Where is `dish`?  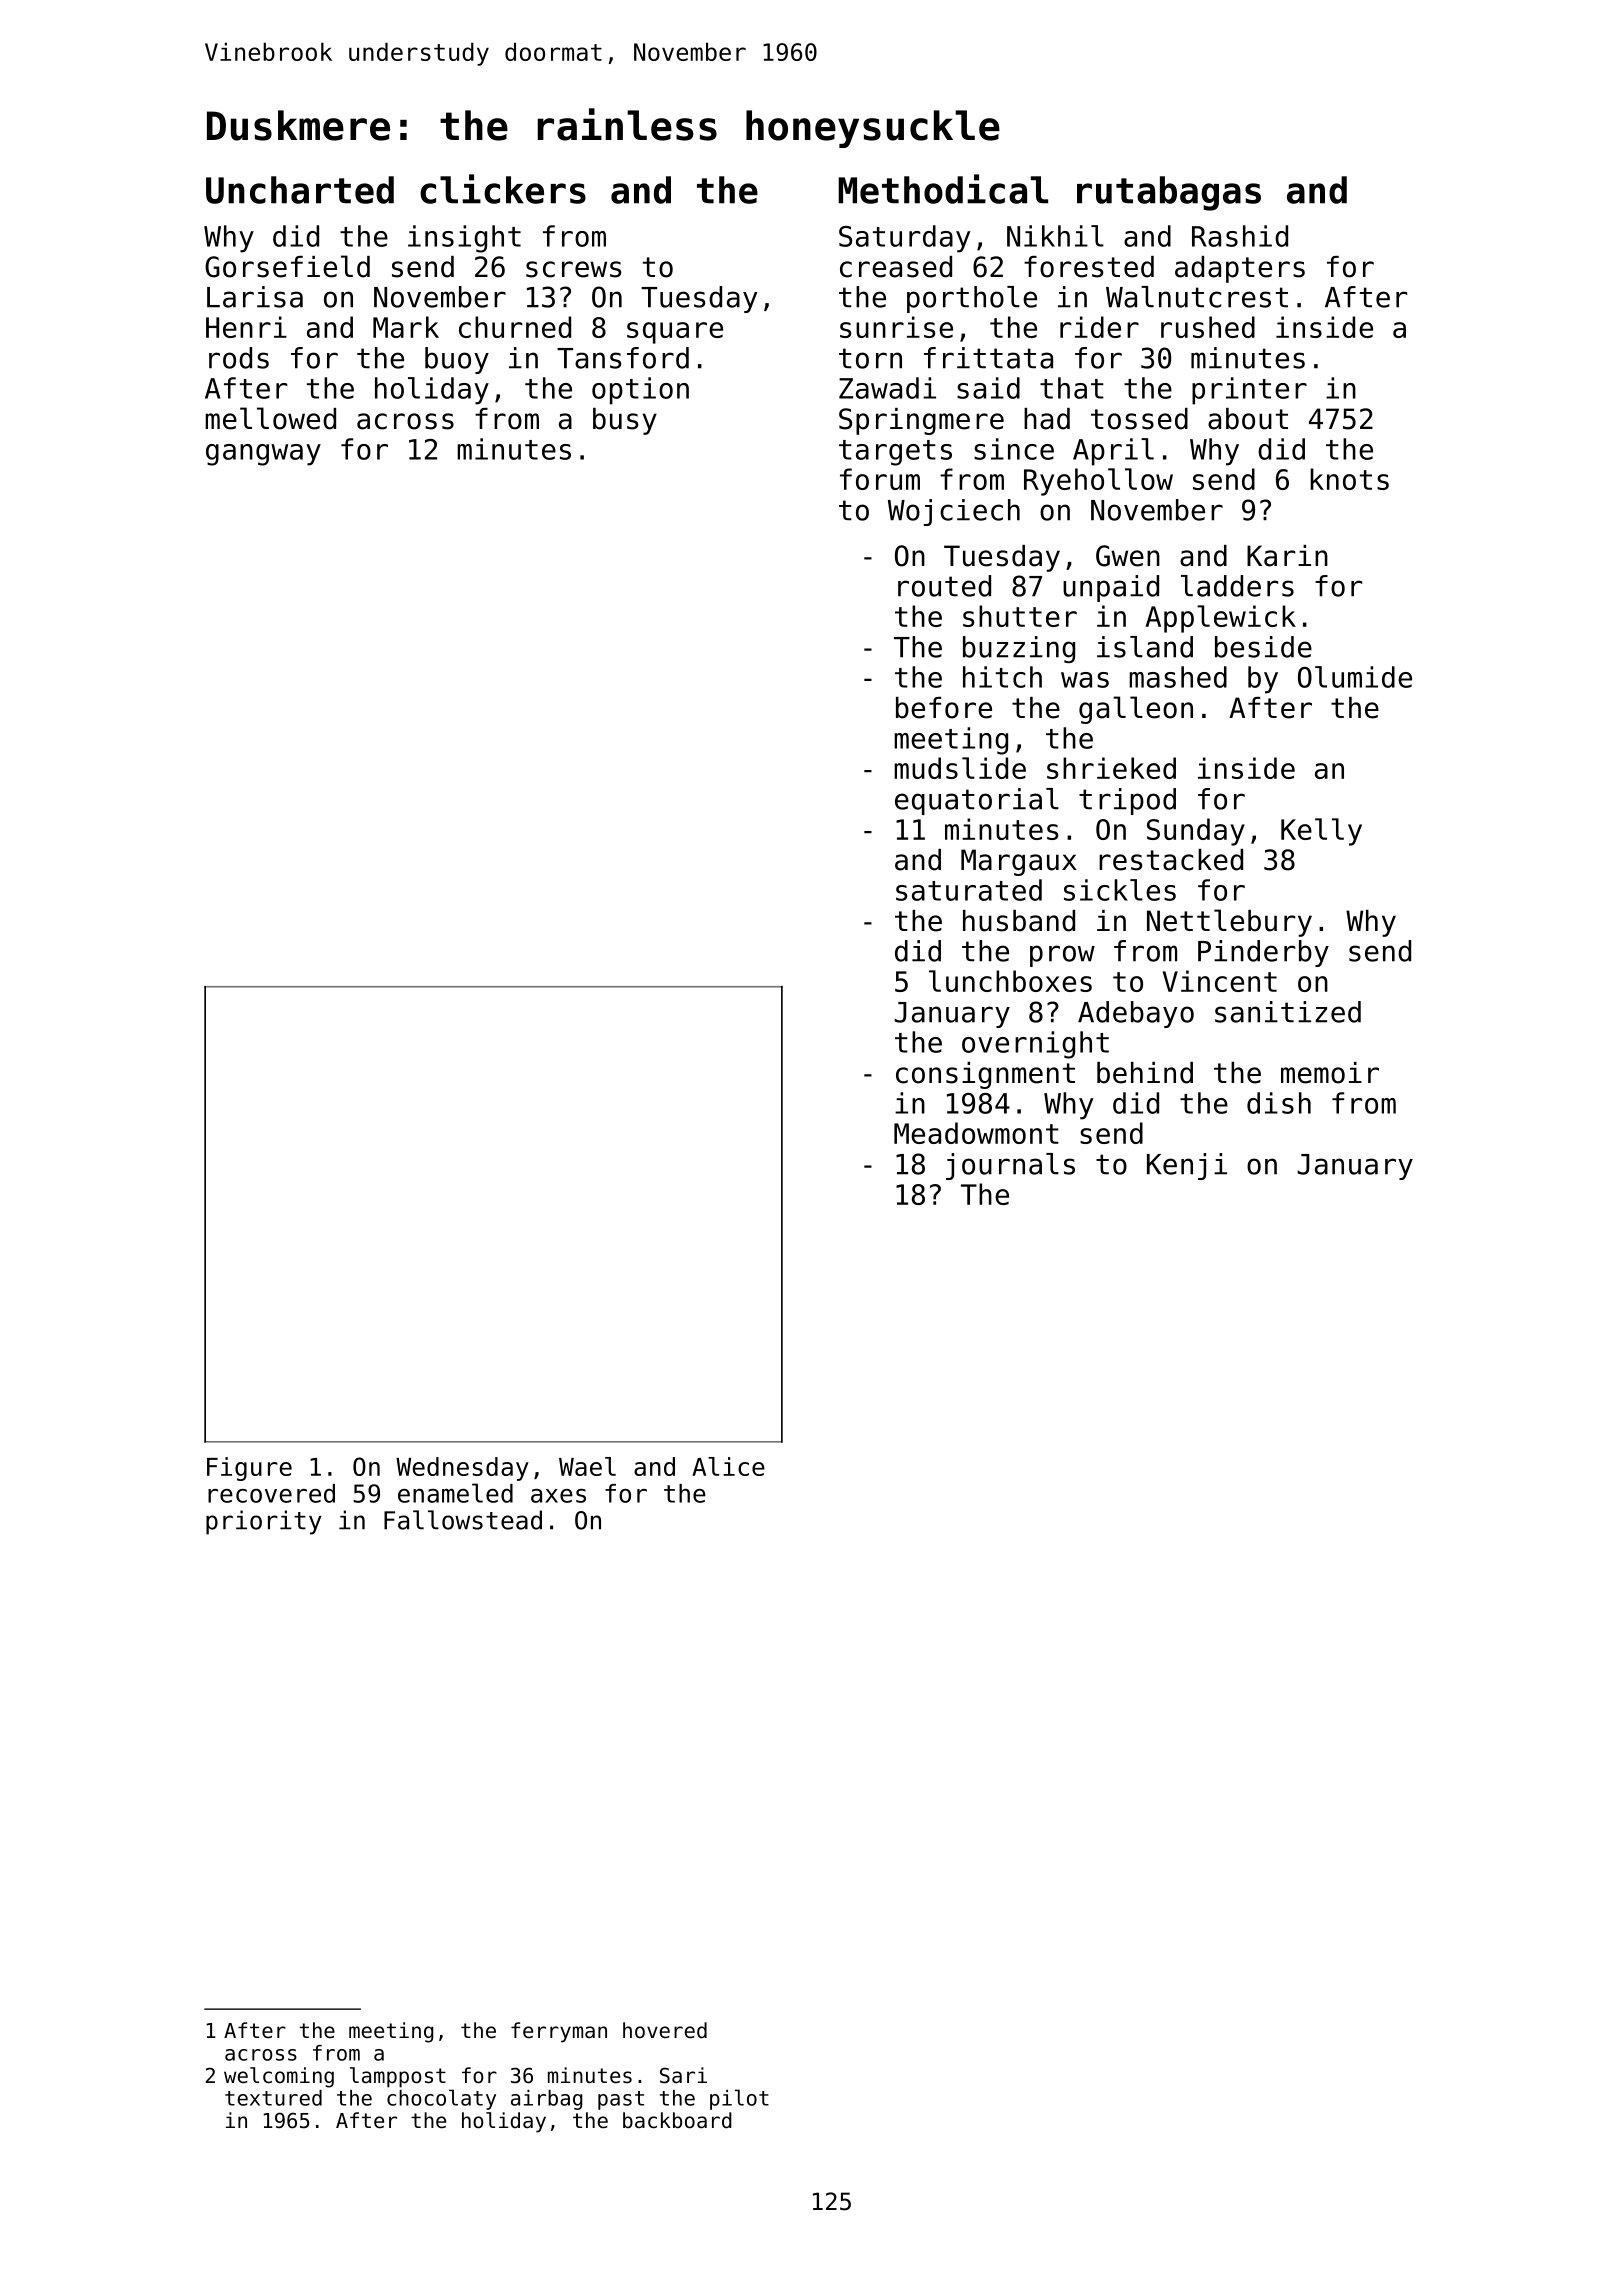
dish is located at coordinates (1279, 1103).
